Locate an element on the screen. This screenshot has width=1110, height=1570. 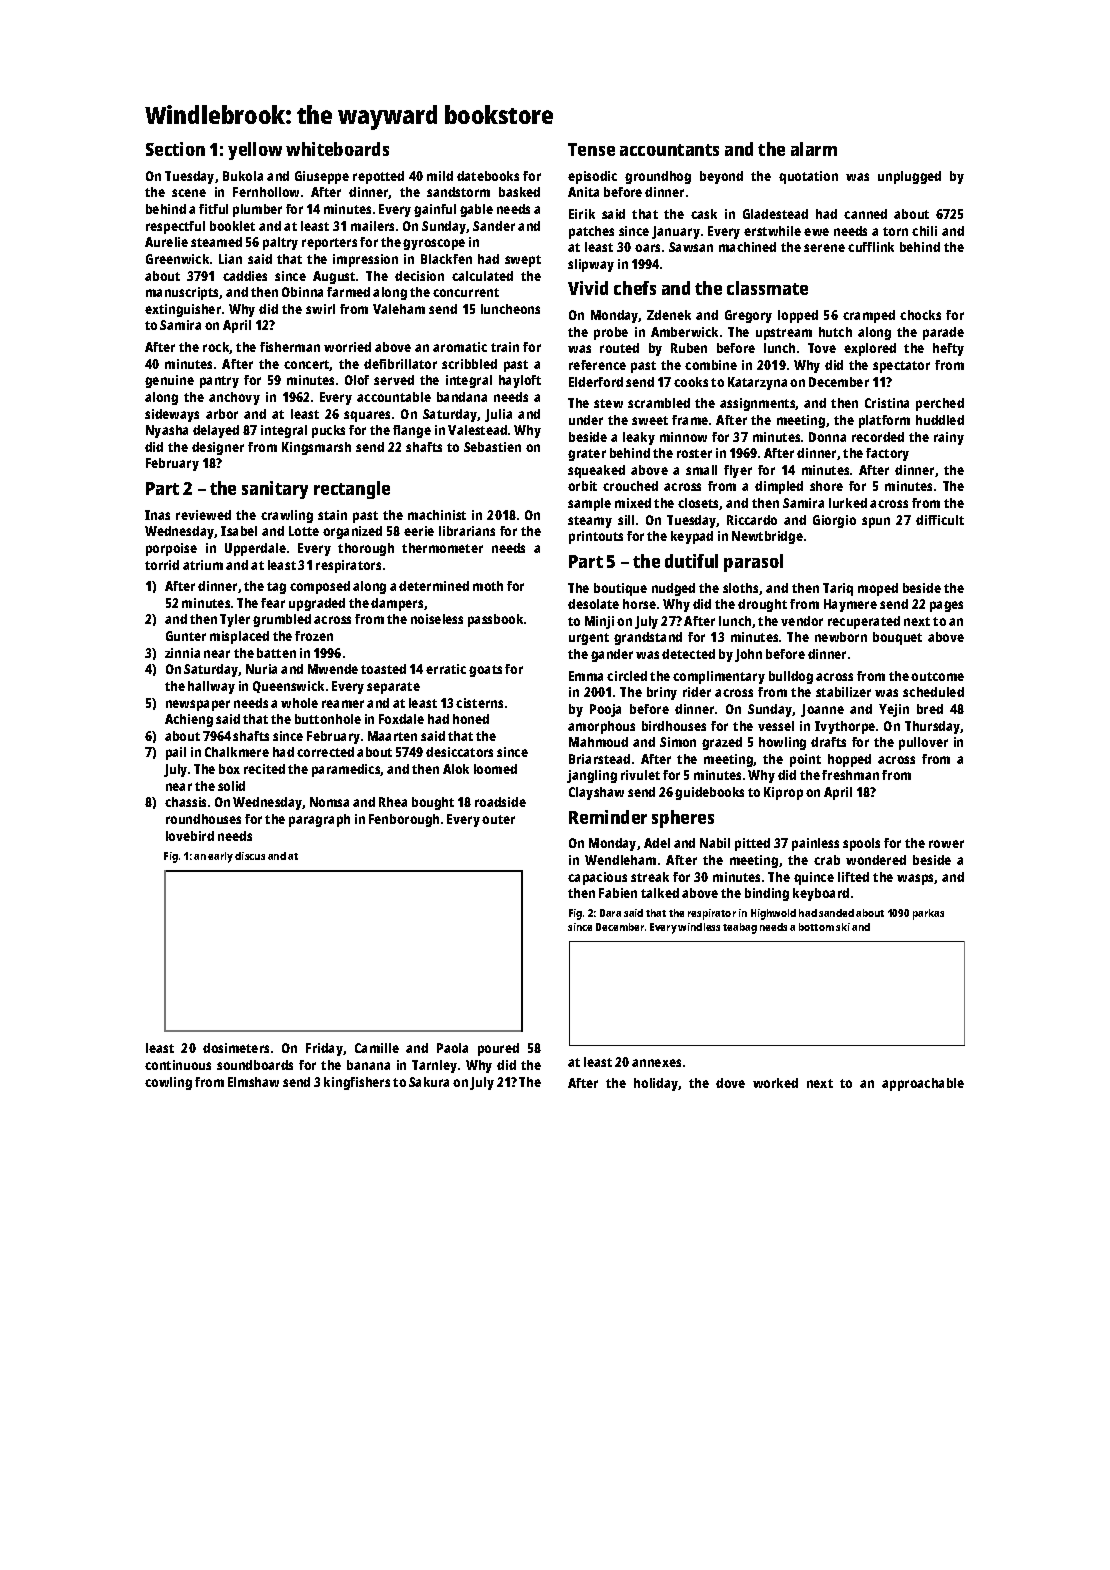
Gladestead is located at coordinates (775, 214).
